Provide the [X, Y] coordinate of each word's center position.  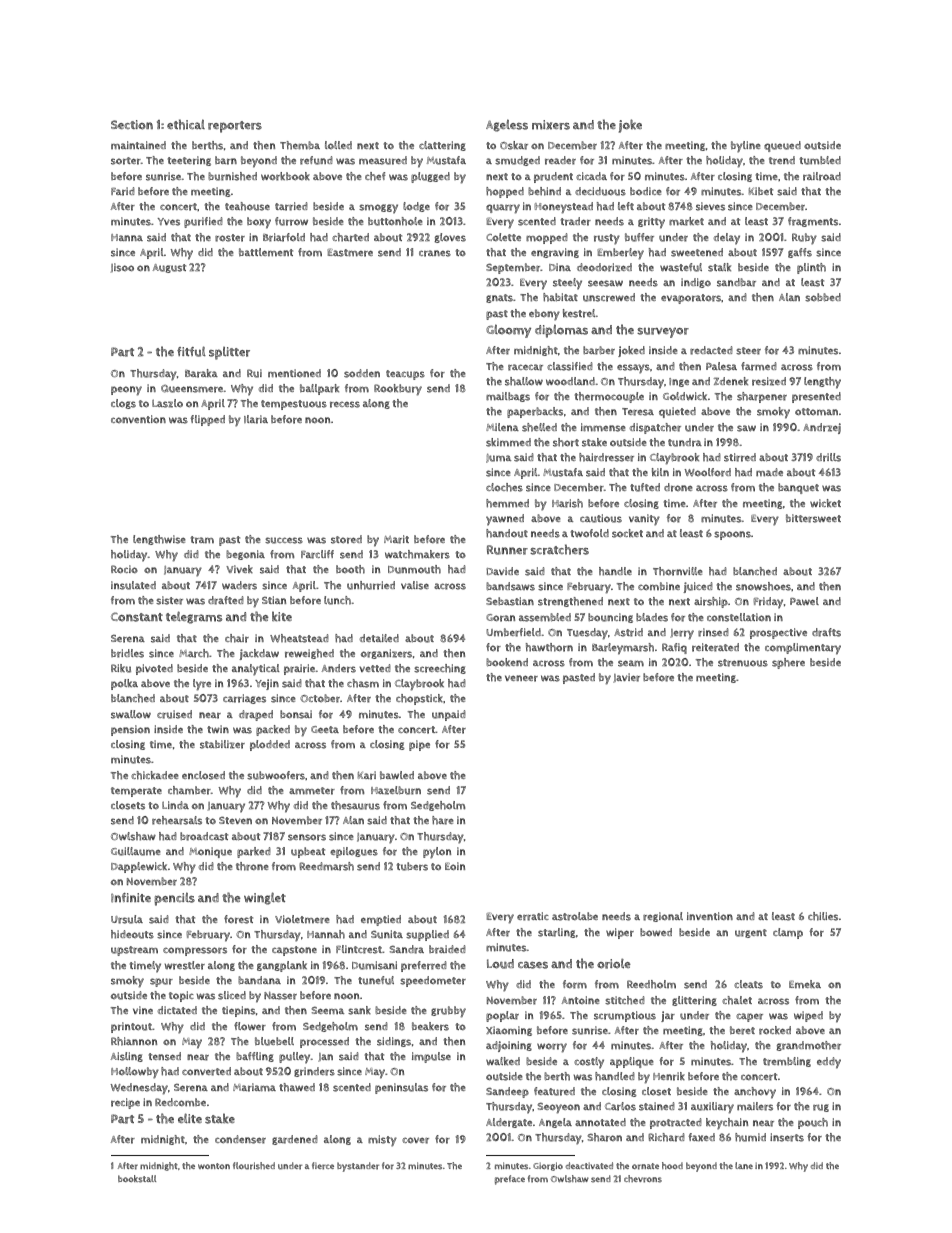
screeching [440, 669]
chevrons [643, 1179]
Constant [137, 617]
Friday [768, 603]
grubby [448, 1012]
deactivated [589, 1165]
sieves [710, 206]
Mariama [254, 1087]
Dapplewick [139, 867]
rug [821, 1108]
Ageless [507, 125]
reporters [235, 127]
